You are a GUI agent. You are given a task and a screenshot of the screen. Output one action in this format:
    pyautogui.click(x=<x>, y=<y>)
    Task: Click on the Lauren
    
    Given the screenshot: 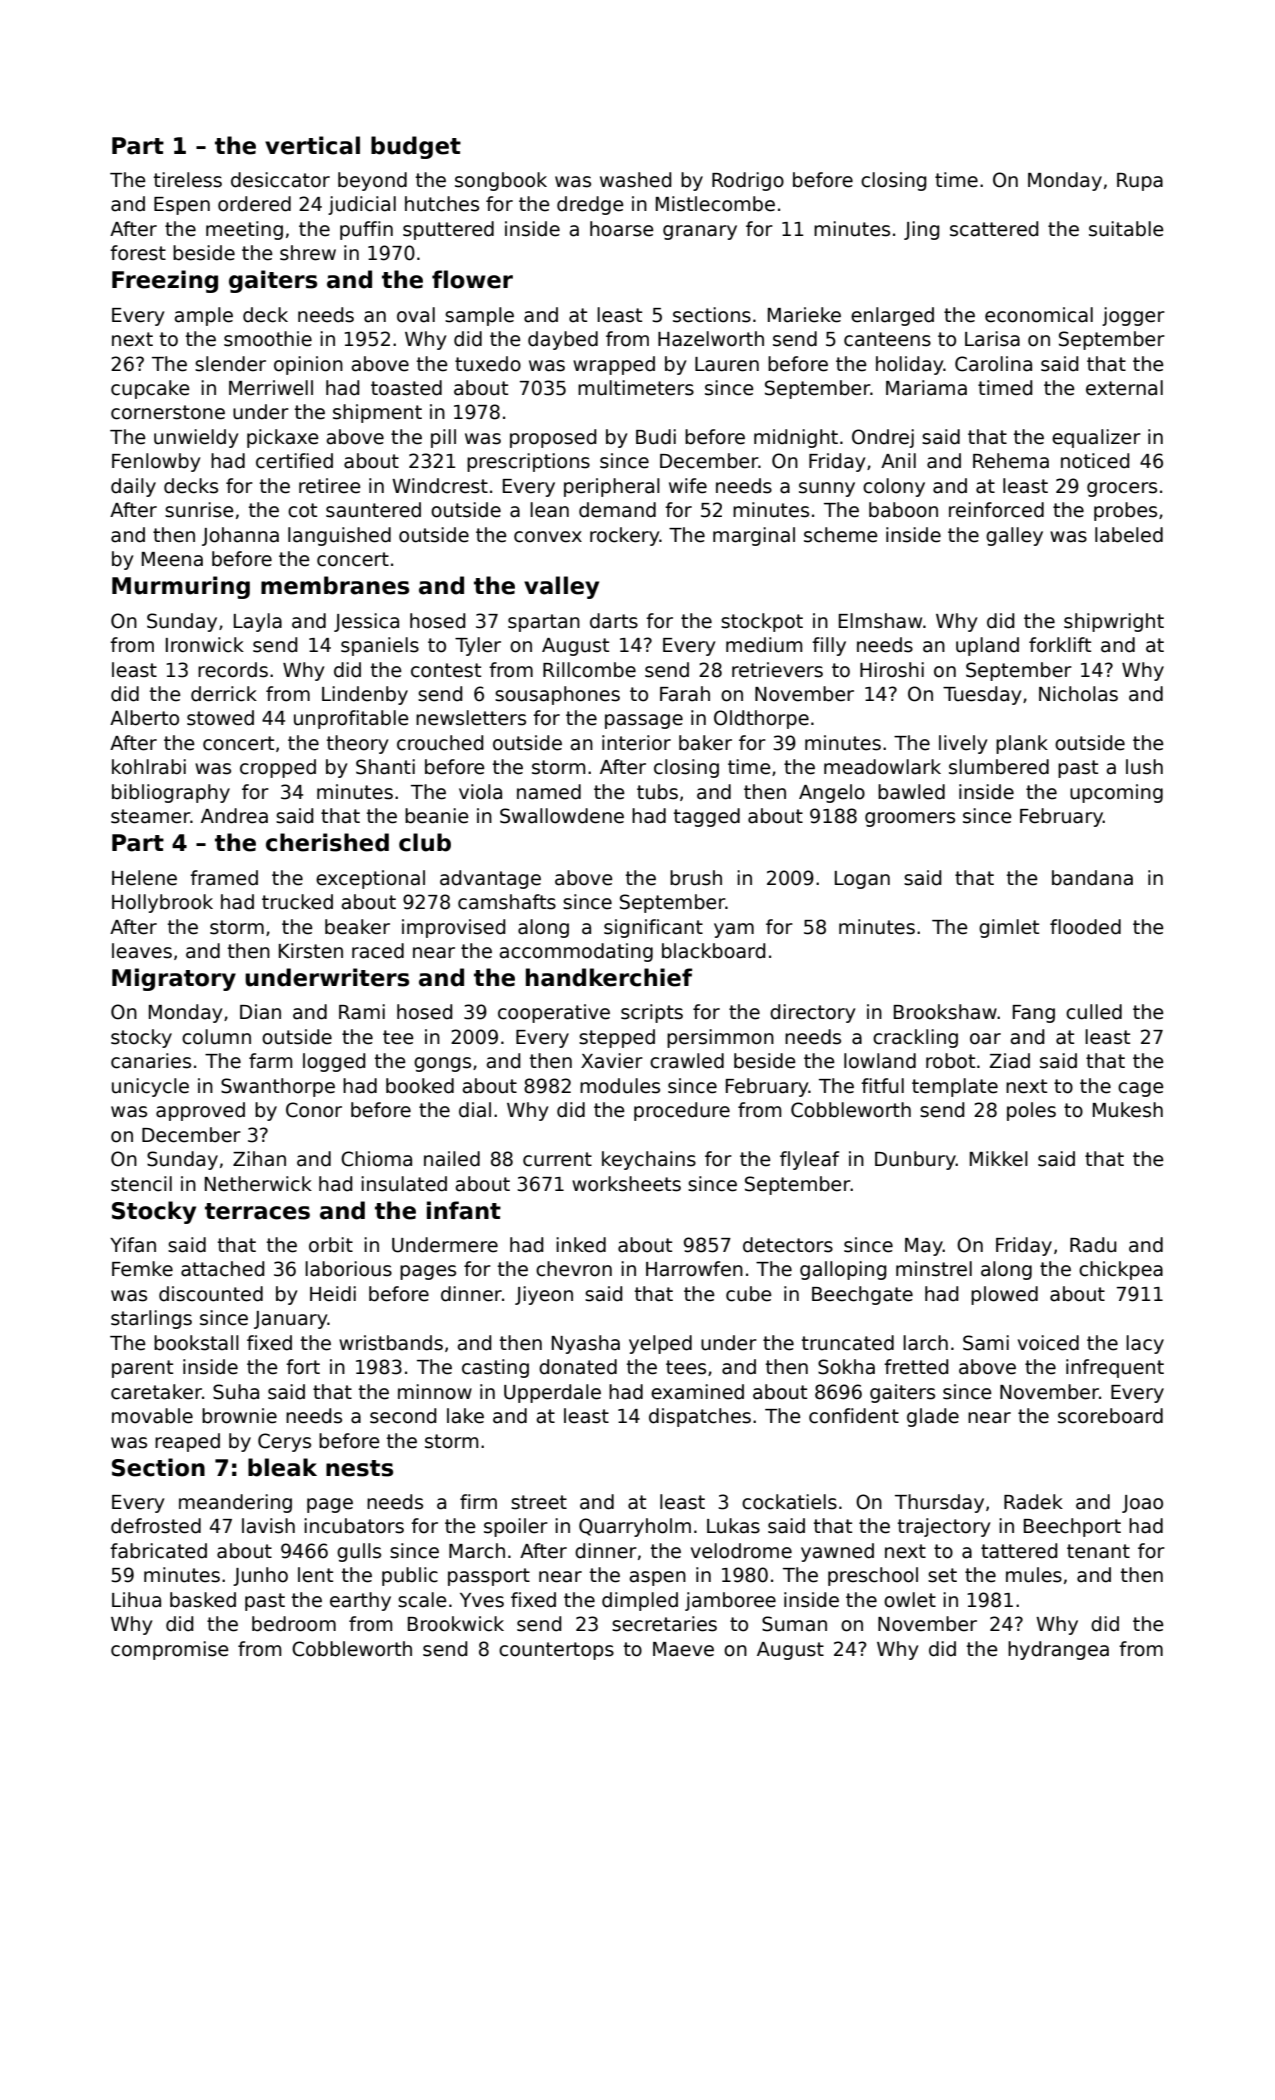 What is the action you would take?
    pyautogui.click(x=727, y=364)
